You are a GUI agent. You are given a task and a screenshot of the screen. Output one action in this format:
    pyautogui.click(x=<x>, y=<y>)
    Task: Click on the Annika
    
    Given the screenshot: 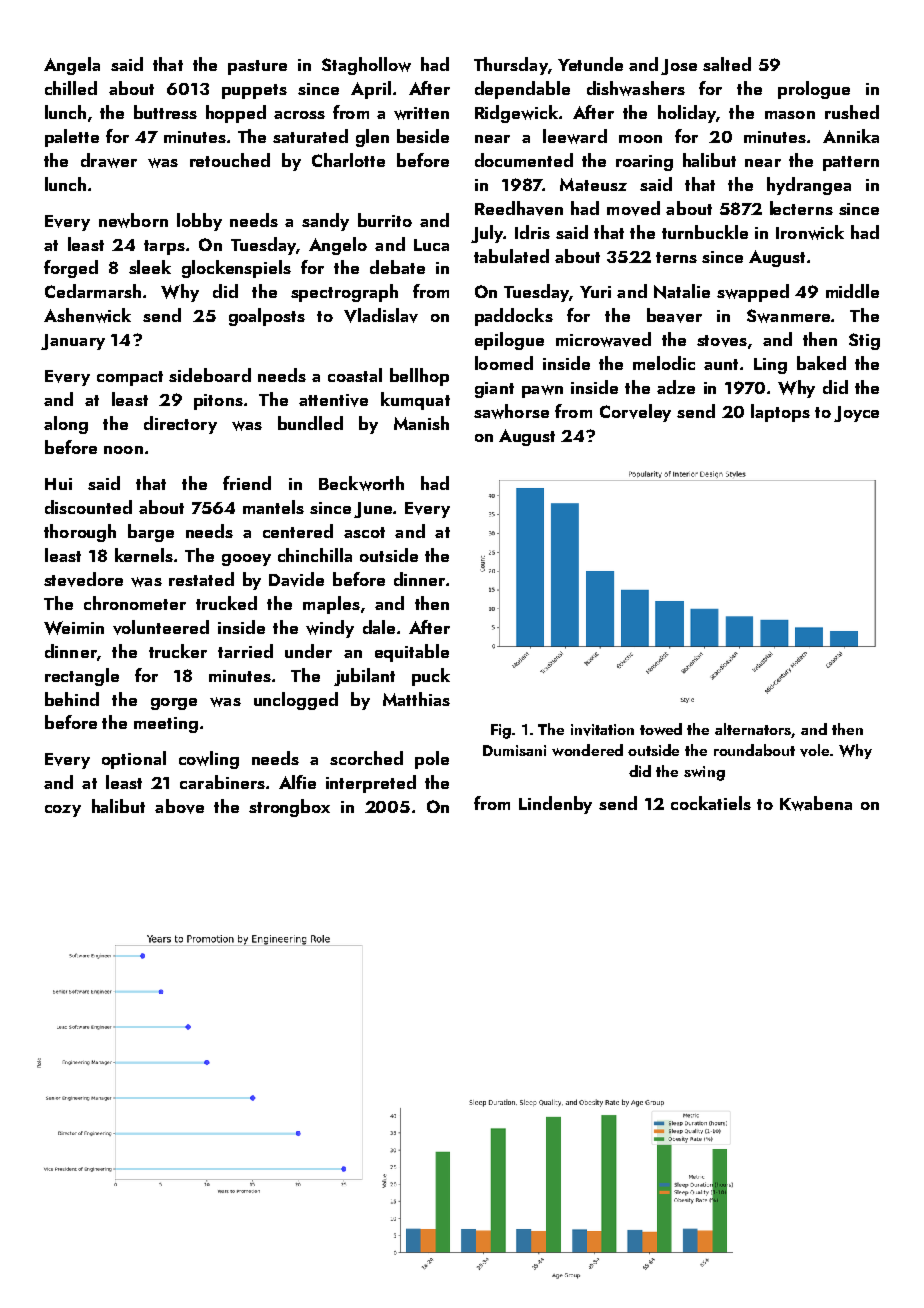 What is the action you would take?
    pyautogui.click(x=851, y=136)
